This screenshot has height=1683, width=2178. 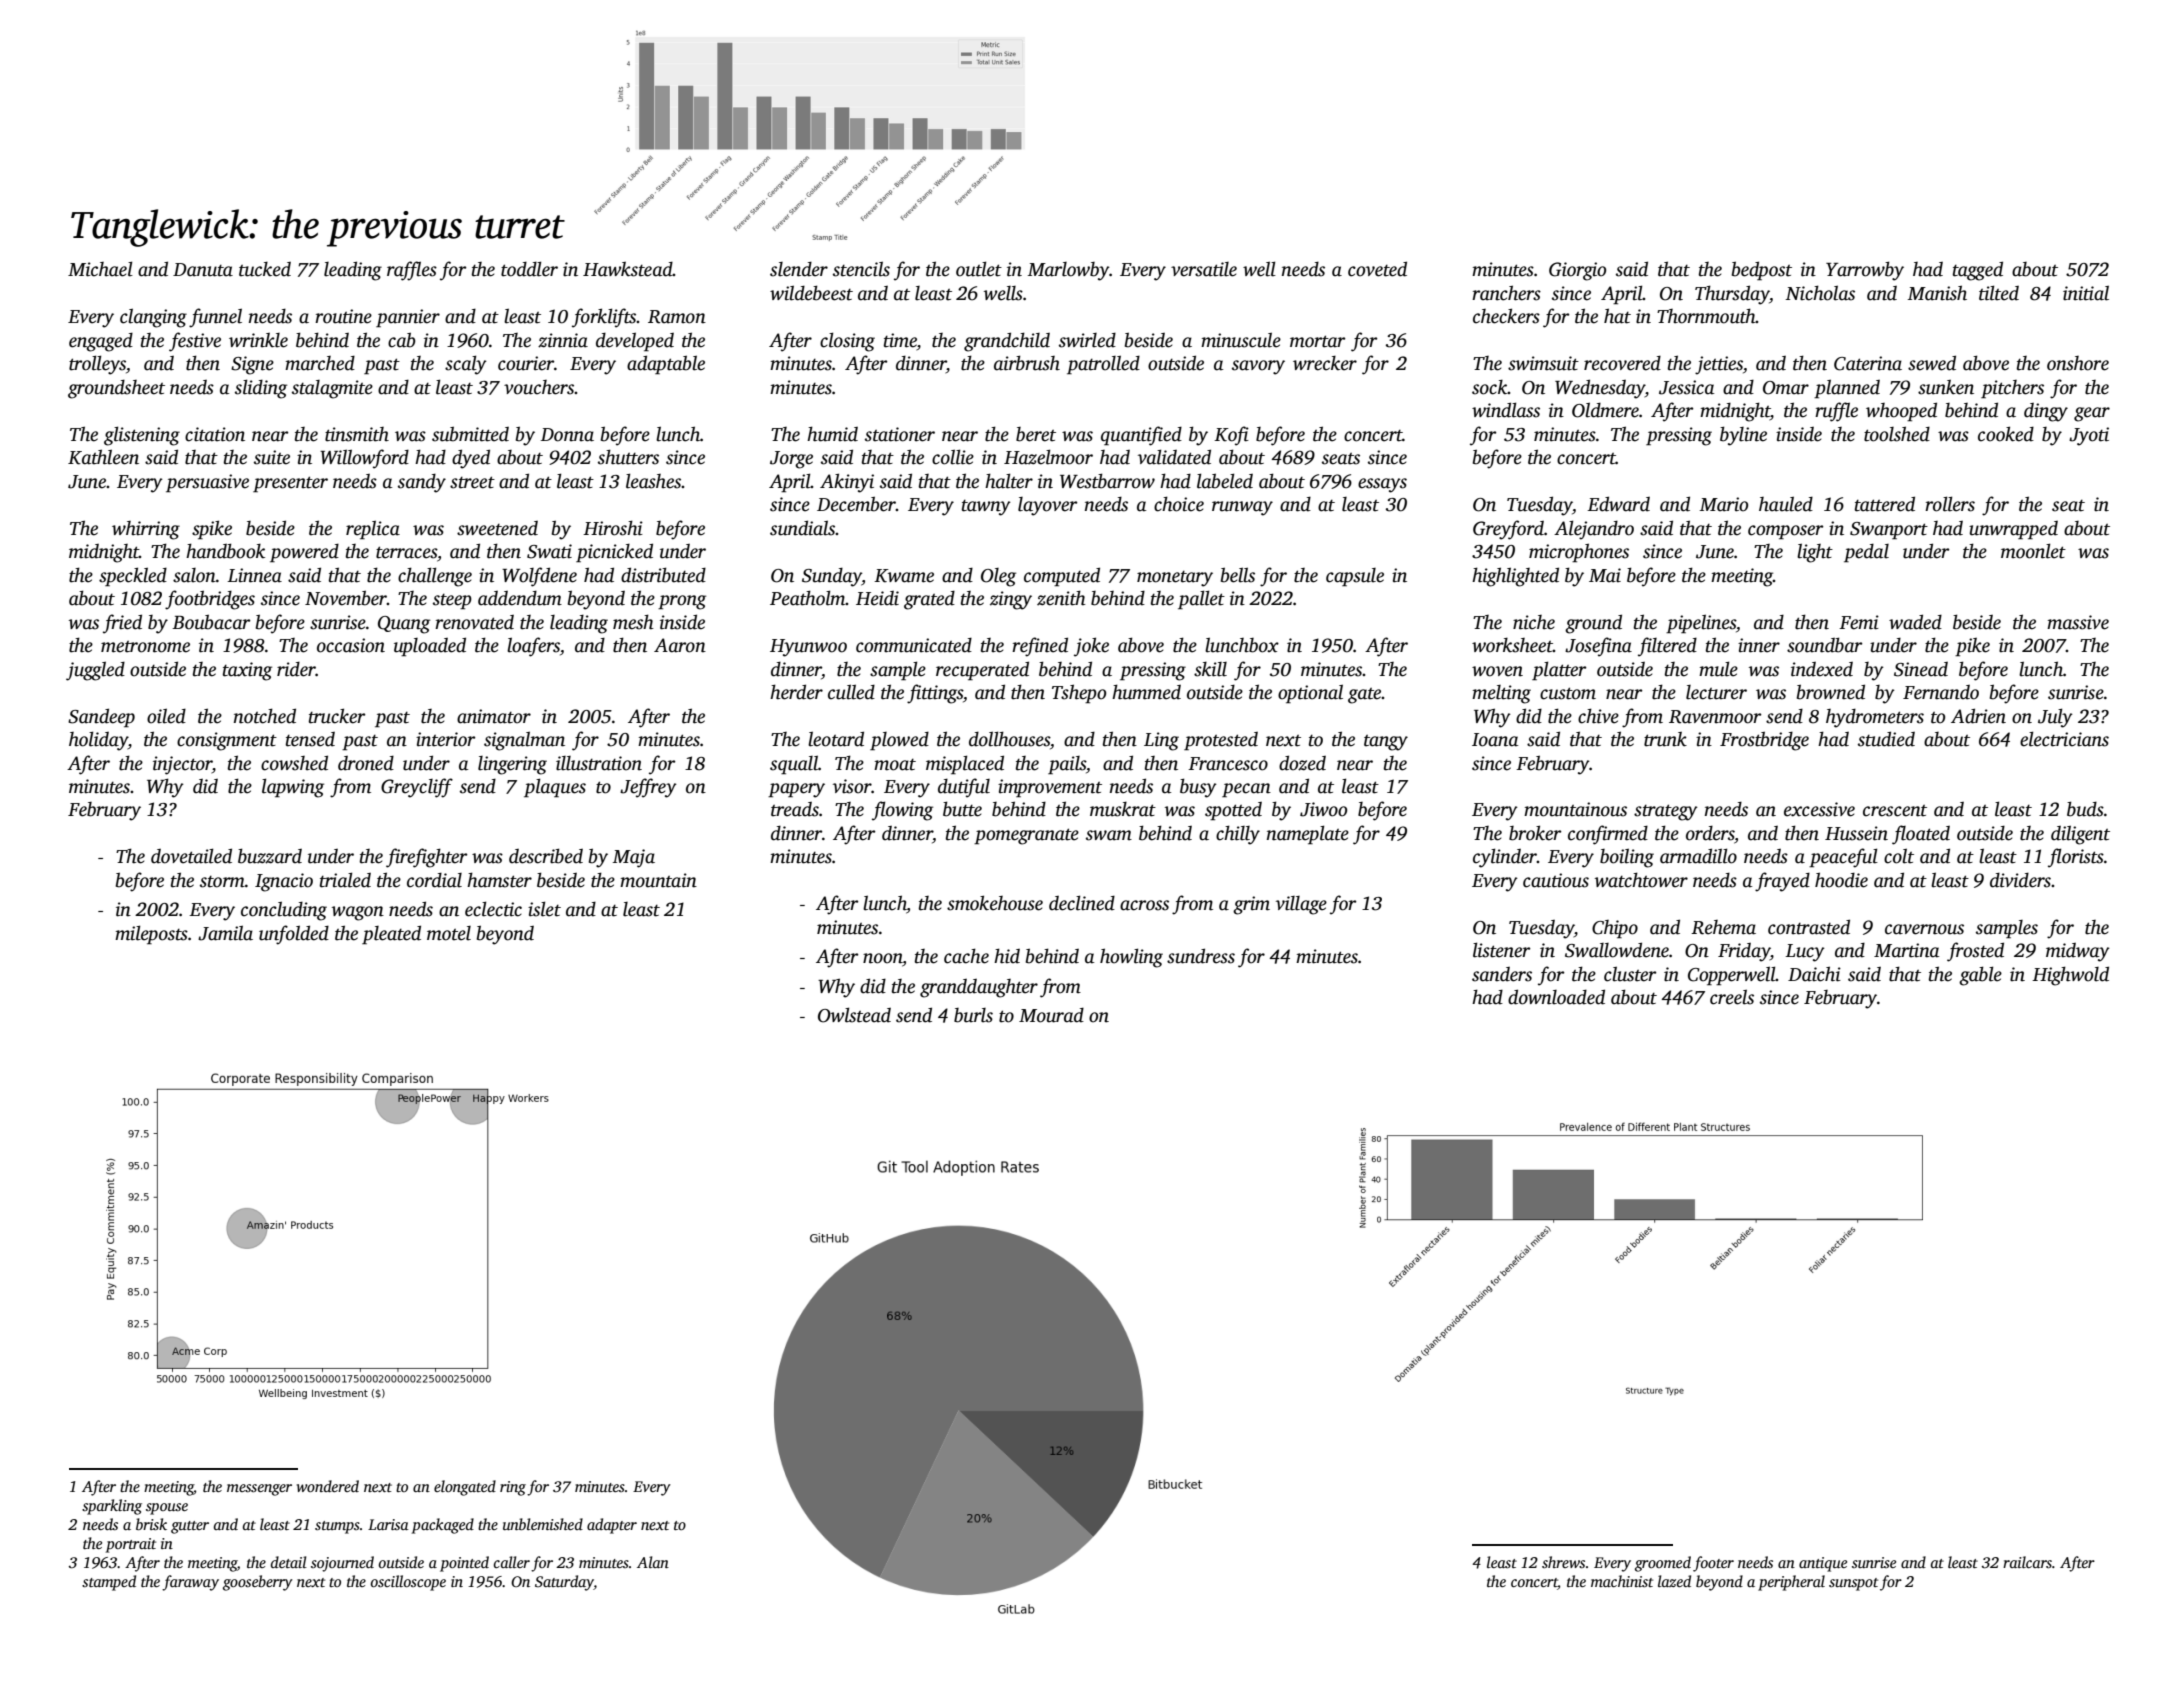 I want to click on Alejandro, so click(x=1594, y=530).
